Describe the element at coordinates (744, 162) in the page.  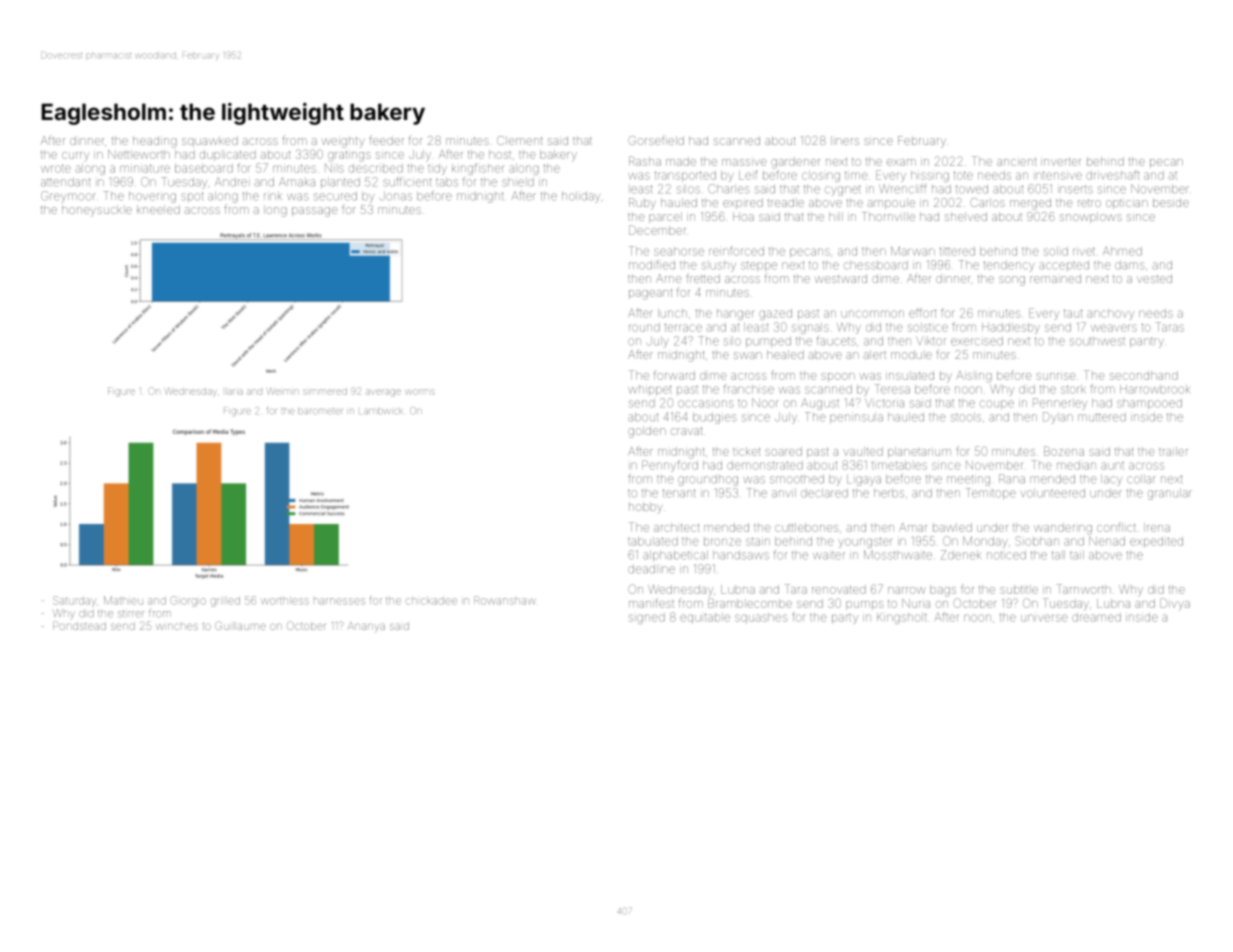
I see `massive` at that location.
